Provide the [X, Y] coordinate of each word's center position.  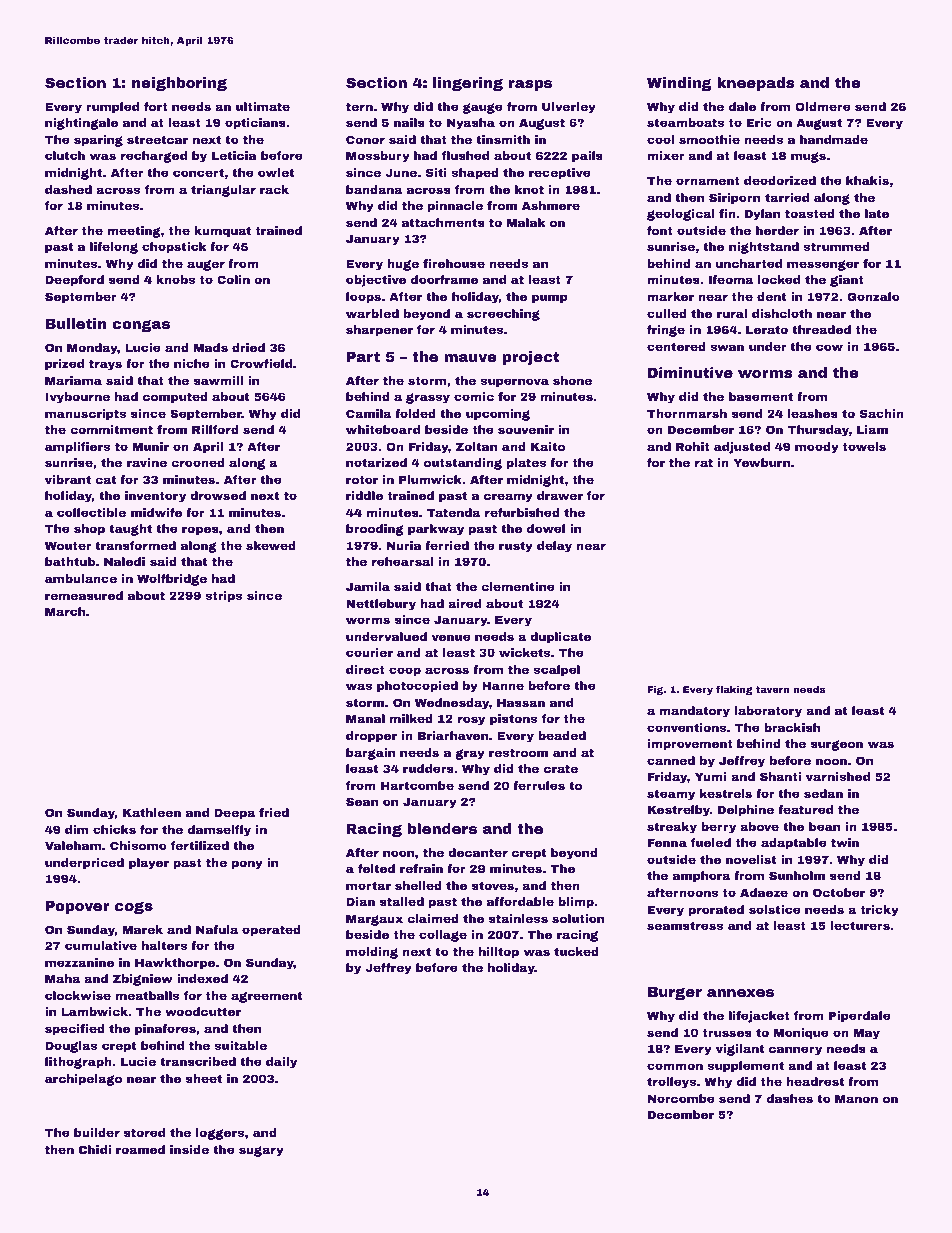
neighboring [179, 84]
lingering [468, 84]
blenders [442, 828]
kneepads [756, 84]
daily [281, 1063]
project [530, 358]
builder [97, 1132]
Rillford [215, 429]
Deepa [234, 814]
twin [845, 842]
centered [676, 346]
